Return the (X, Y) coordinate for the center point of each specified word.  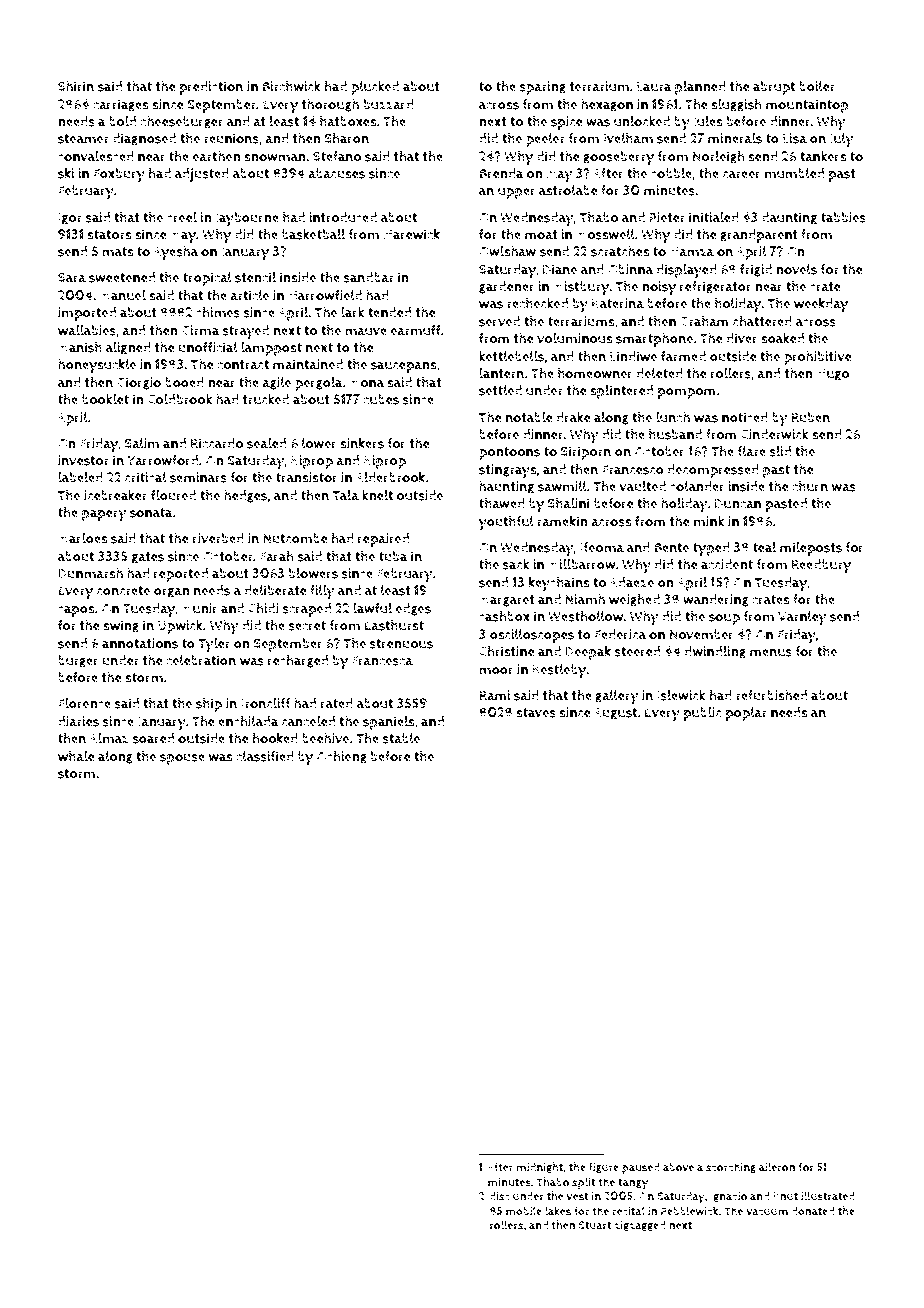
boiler (817, 86)
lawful (372, 608)
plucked (375, 87)
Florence (84, 703)
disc (500, 1196)
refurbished (771, 695)
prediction (211, 88)
